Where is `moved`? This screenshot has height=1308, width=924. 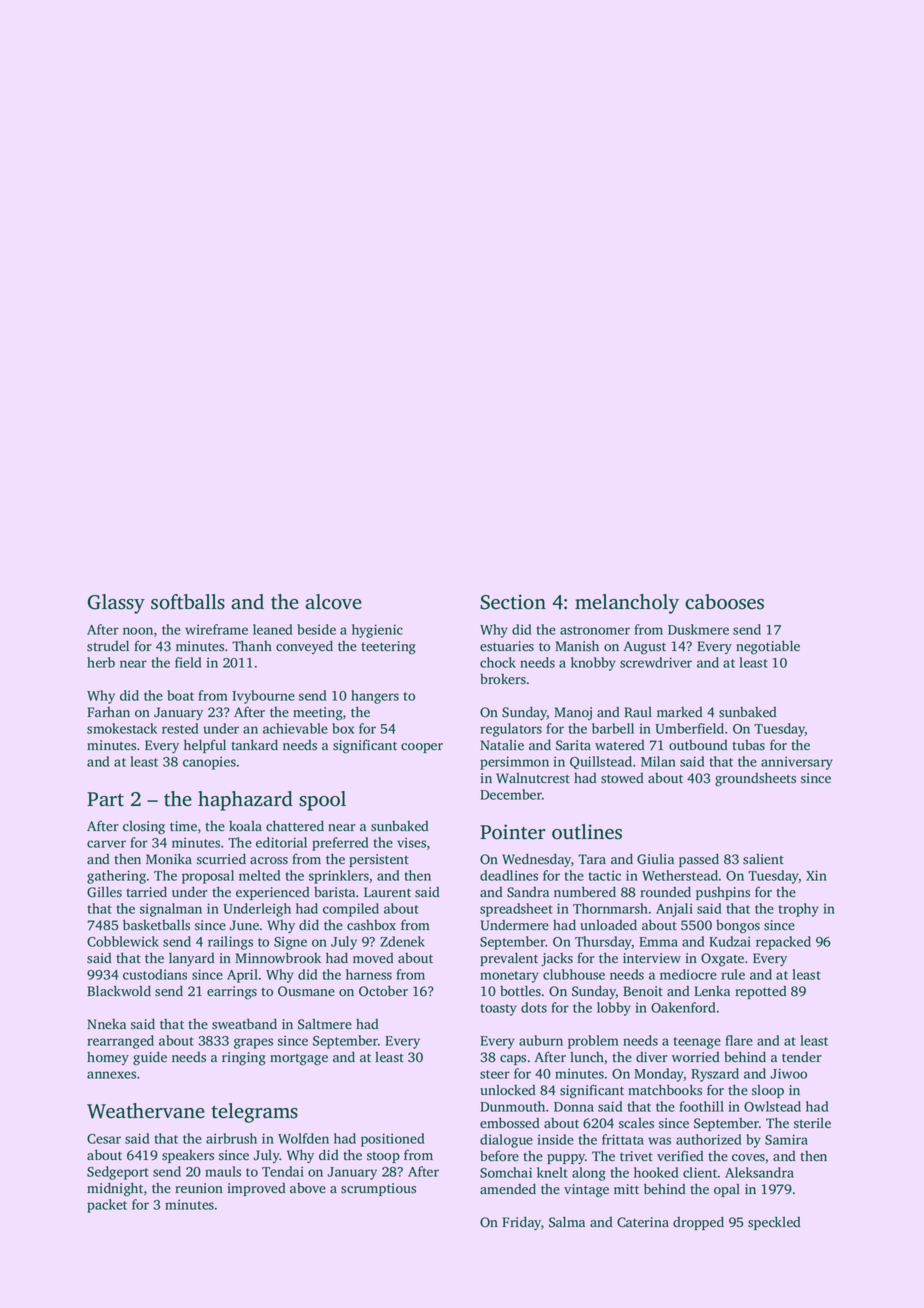 moved is located at coordinates (373, 958).
